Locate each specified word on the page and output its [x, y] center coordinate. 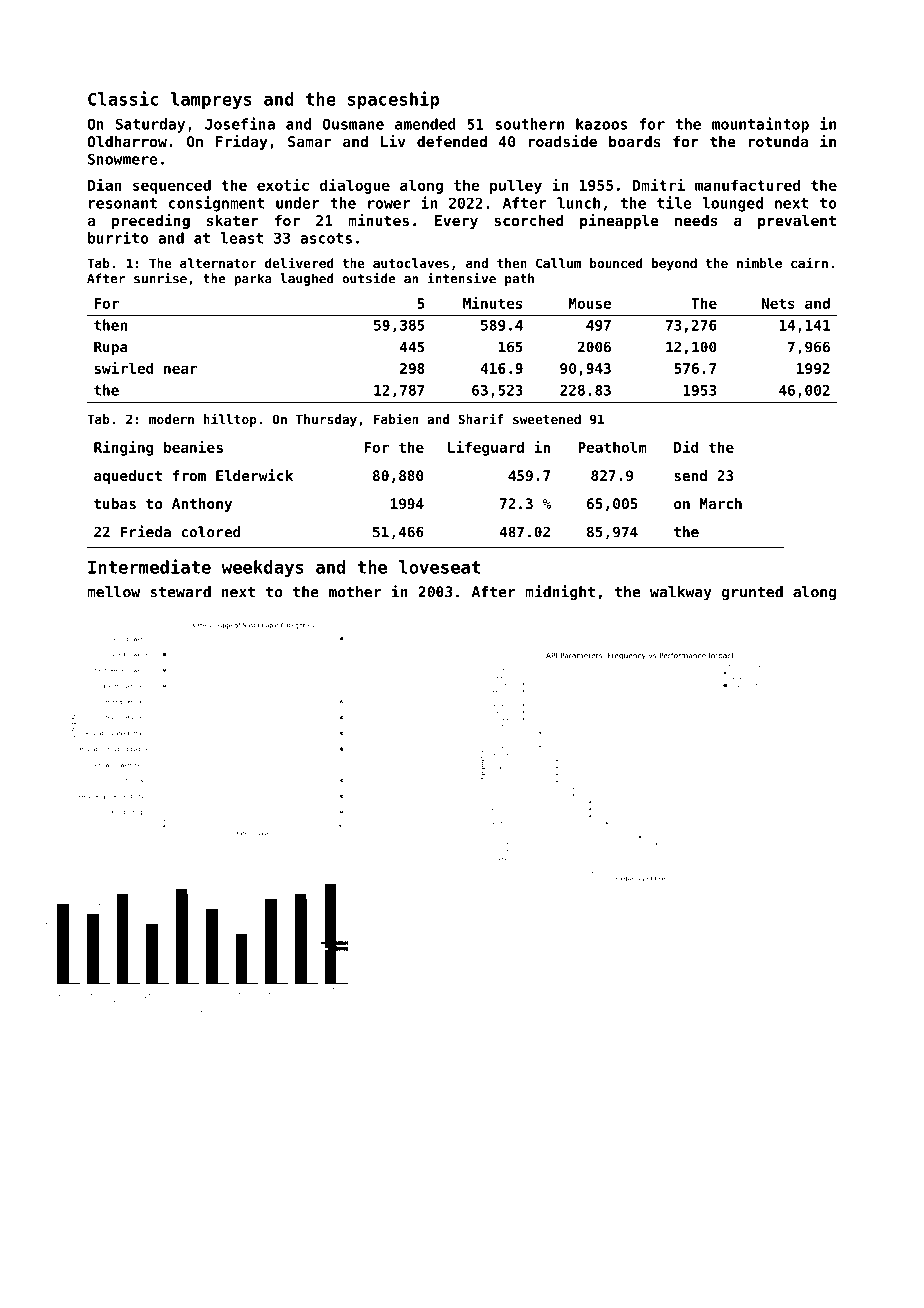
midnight [560, 593]
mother [355, 592]
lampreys [211, 100]
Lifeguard [486, 448]
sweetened [547, 419]
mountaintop [760, 125]
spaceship [393, 100]
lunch [578, 203]
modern [171, 419]
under [297, 203]
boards [635, 141]
